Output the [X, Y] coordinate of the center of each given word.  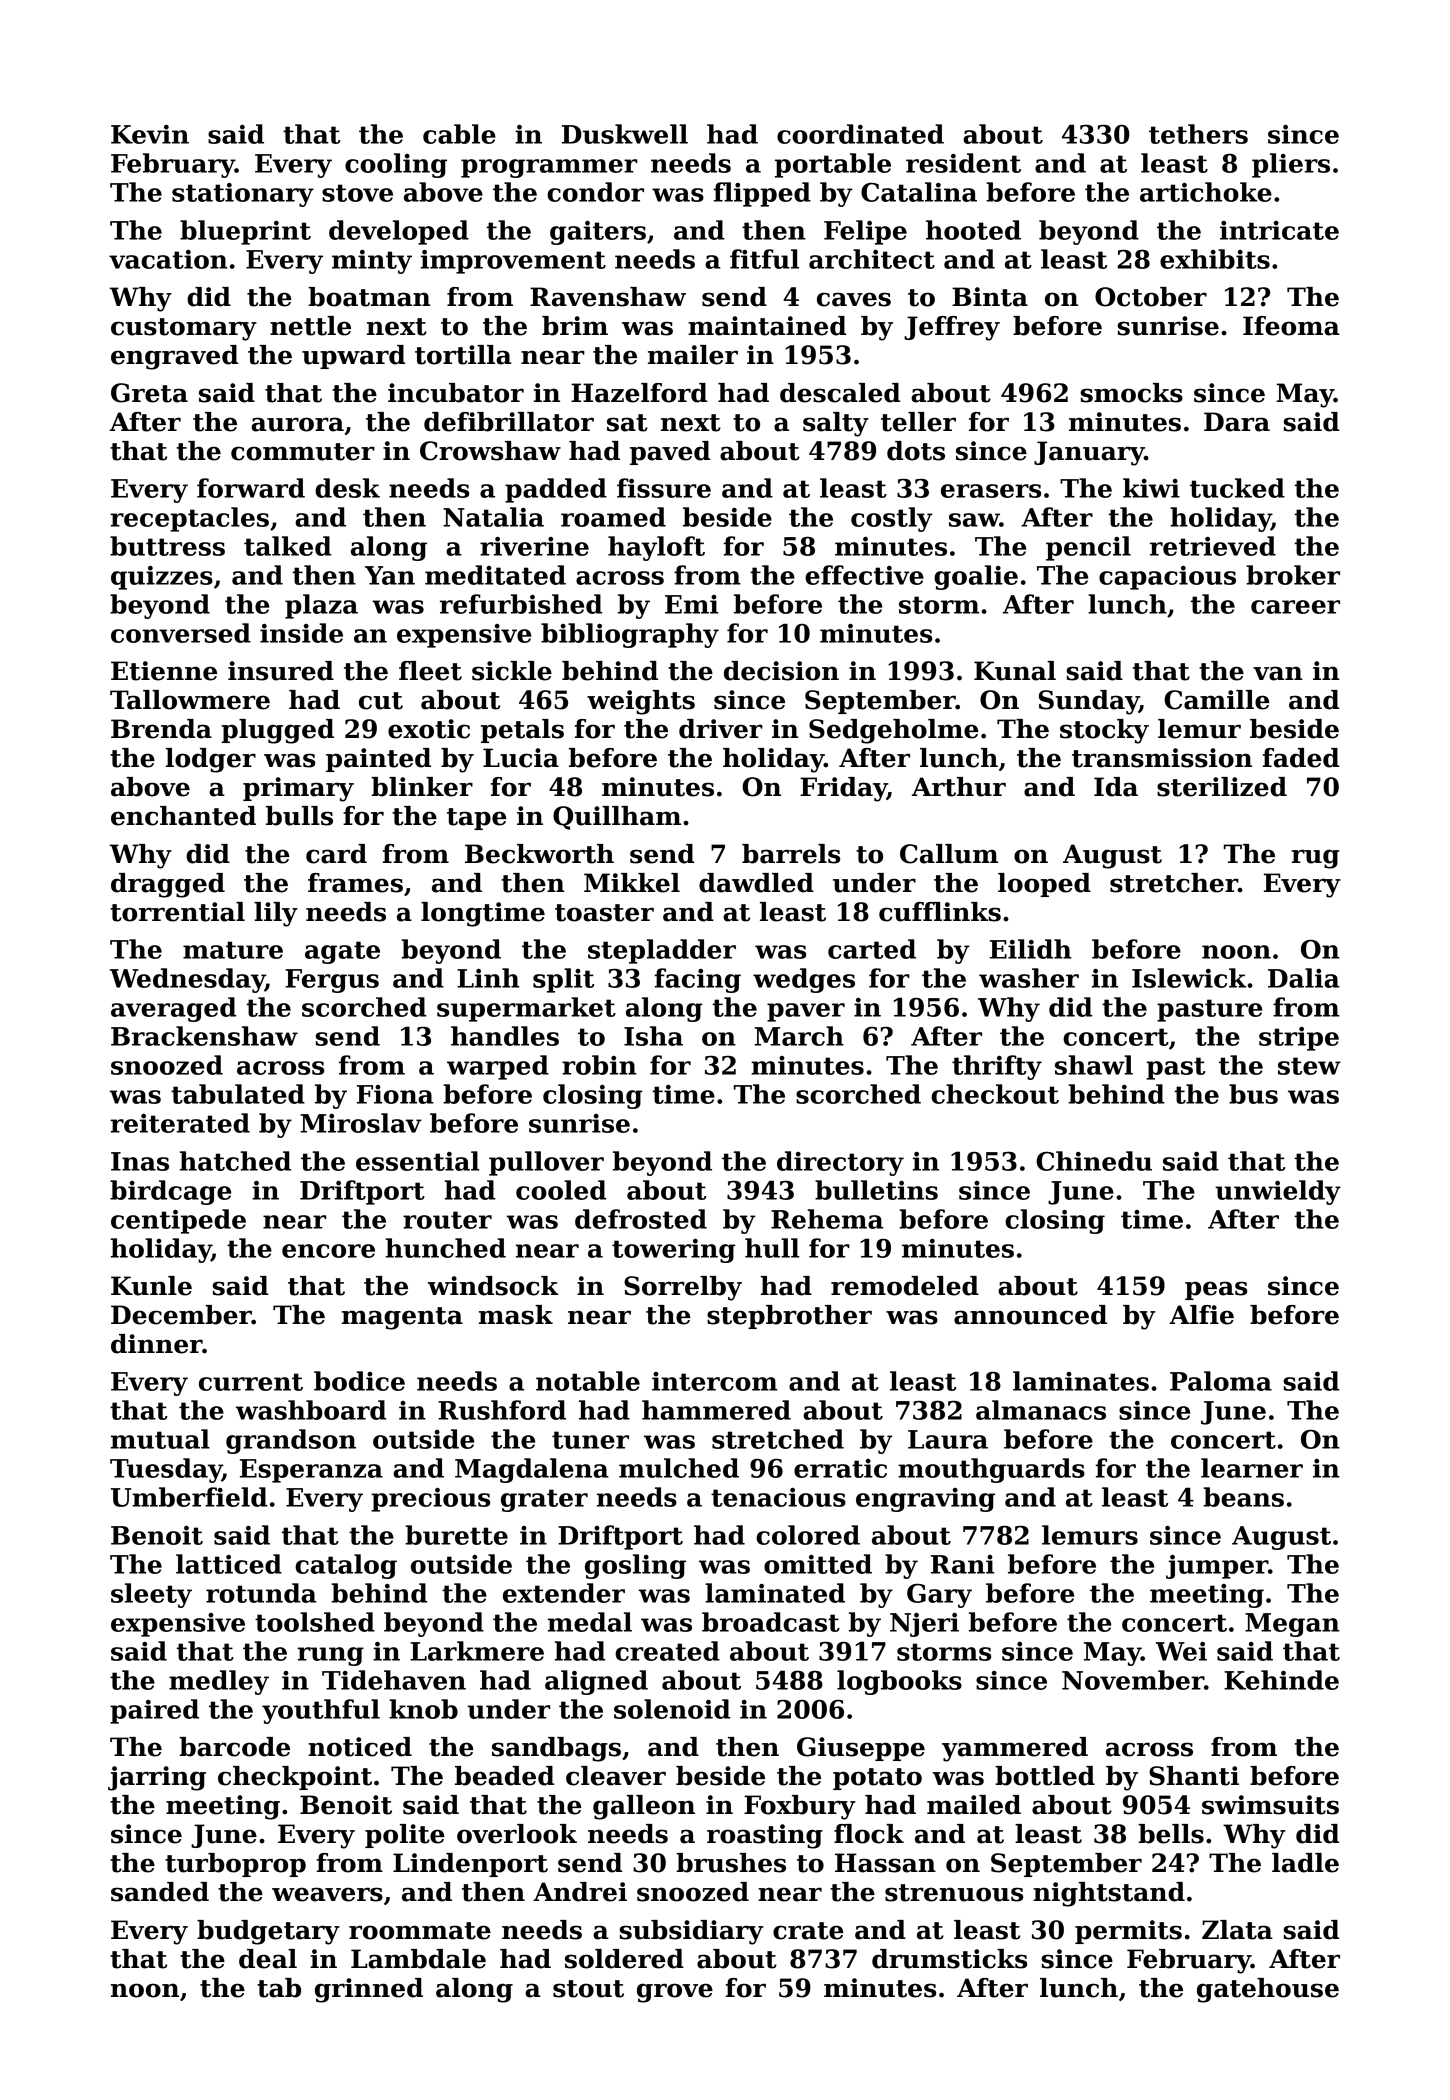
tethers [1198, 134]
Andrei [580, 1892]
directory [840, 1163]
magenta [402, 1318]
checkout [995, 1094]
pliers [1291, 165]
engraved [174, 357]
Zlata [1237, 1930]
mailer [693, 355]
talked [287, 546]
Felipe [865, 232]
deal [268, 1959]
